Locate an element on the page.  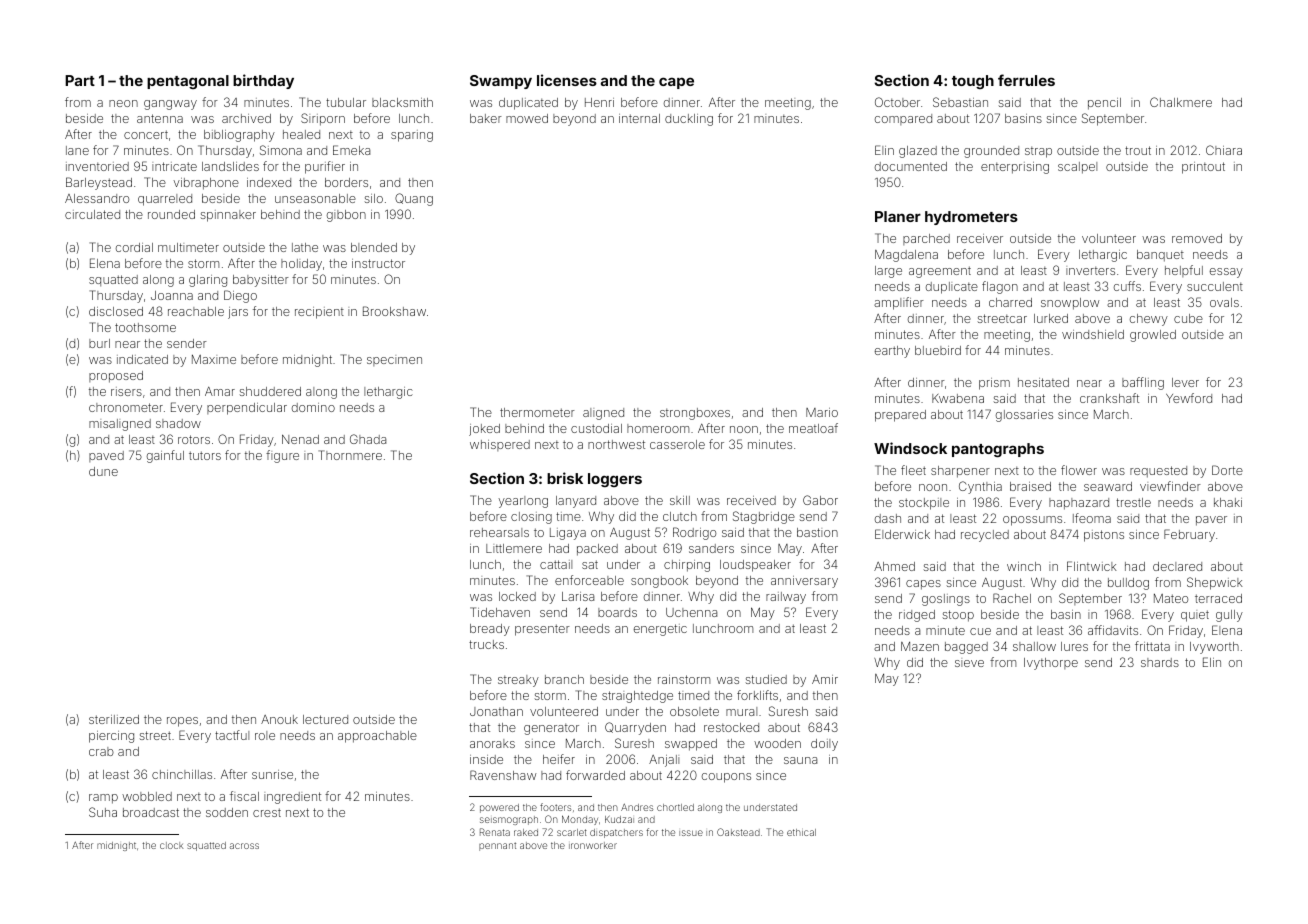
Siriporn is located at coordinates (323, 119).
